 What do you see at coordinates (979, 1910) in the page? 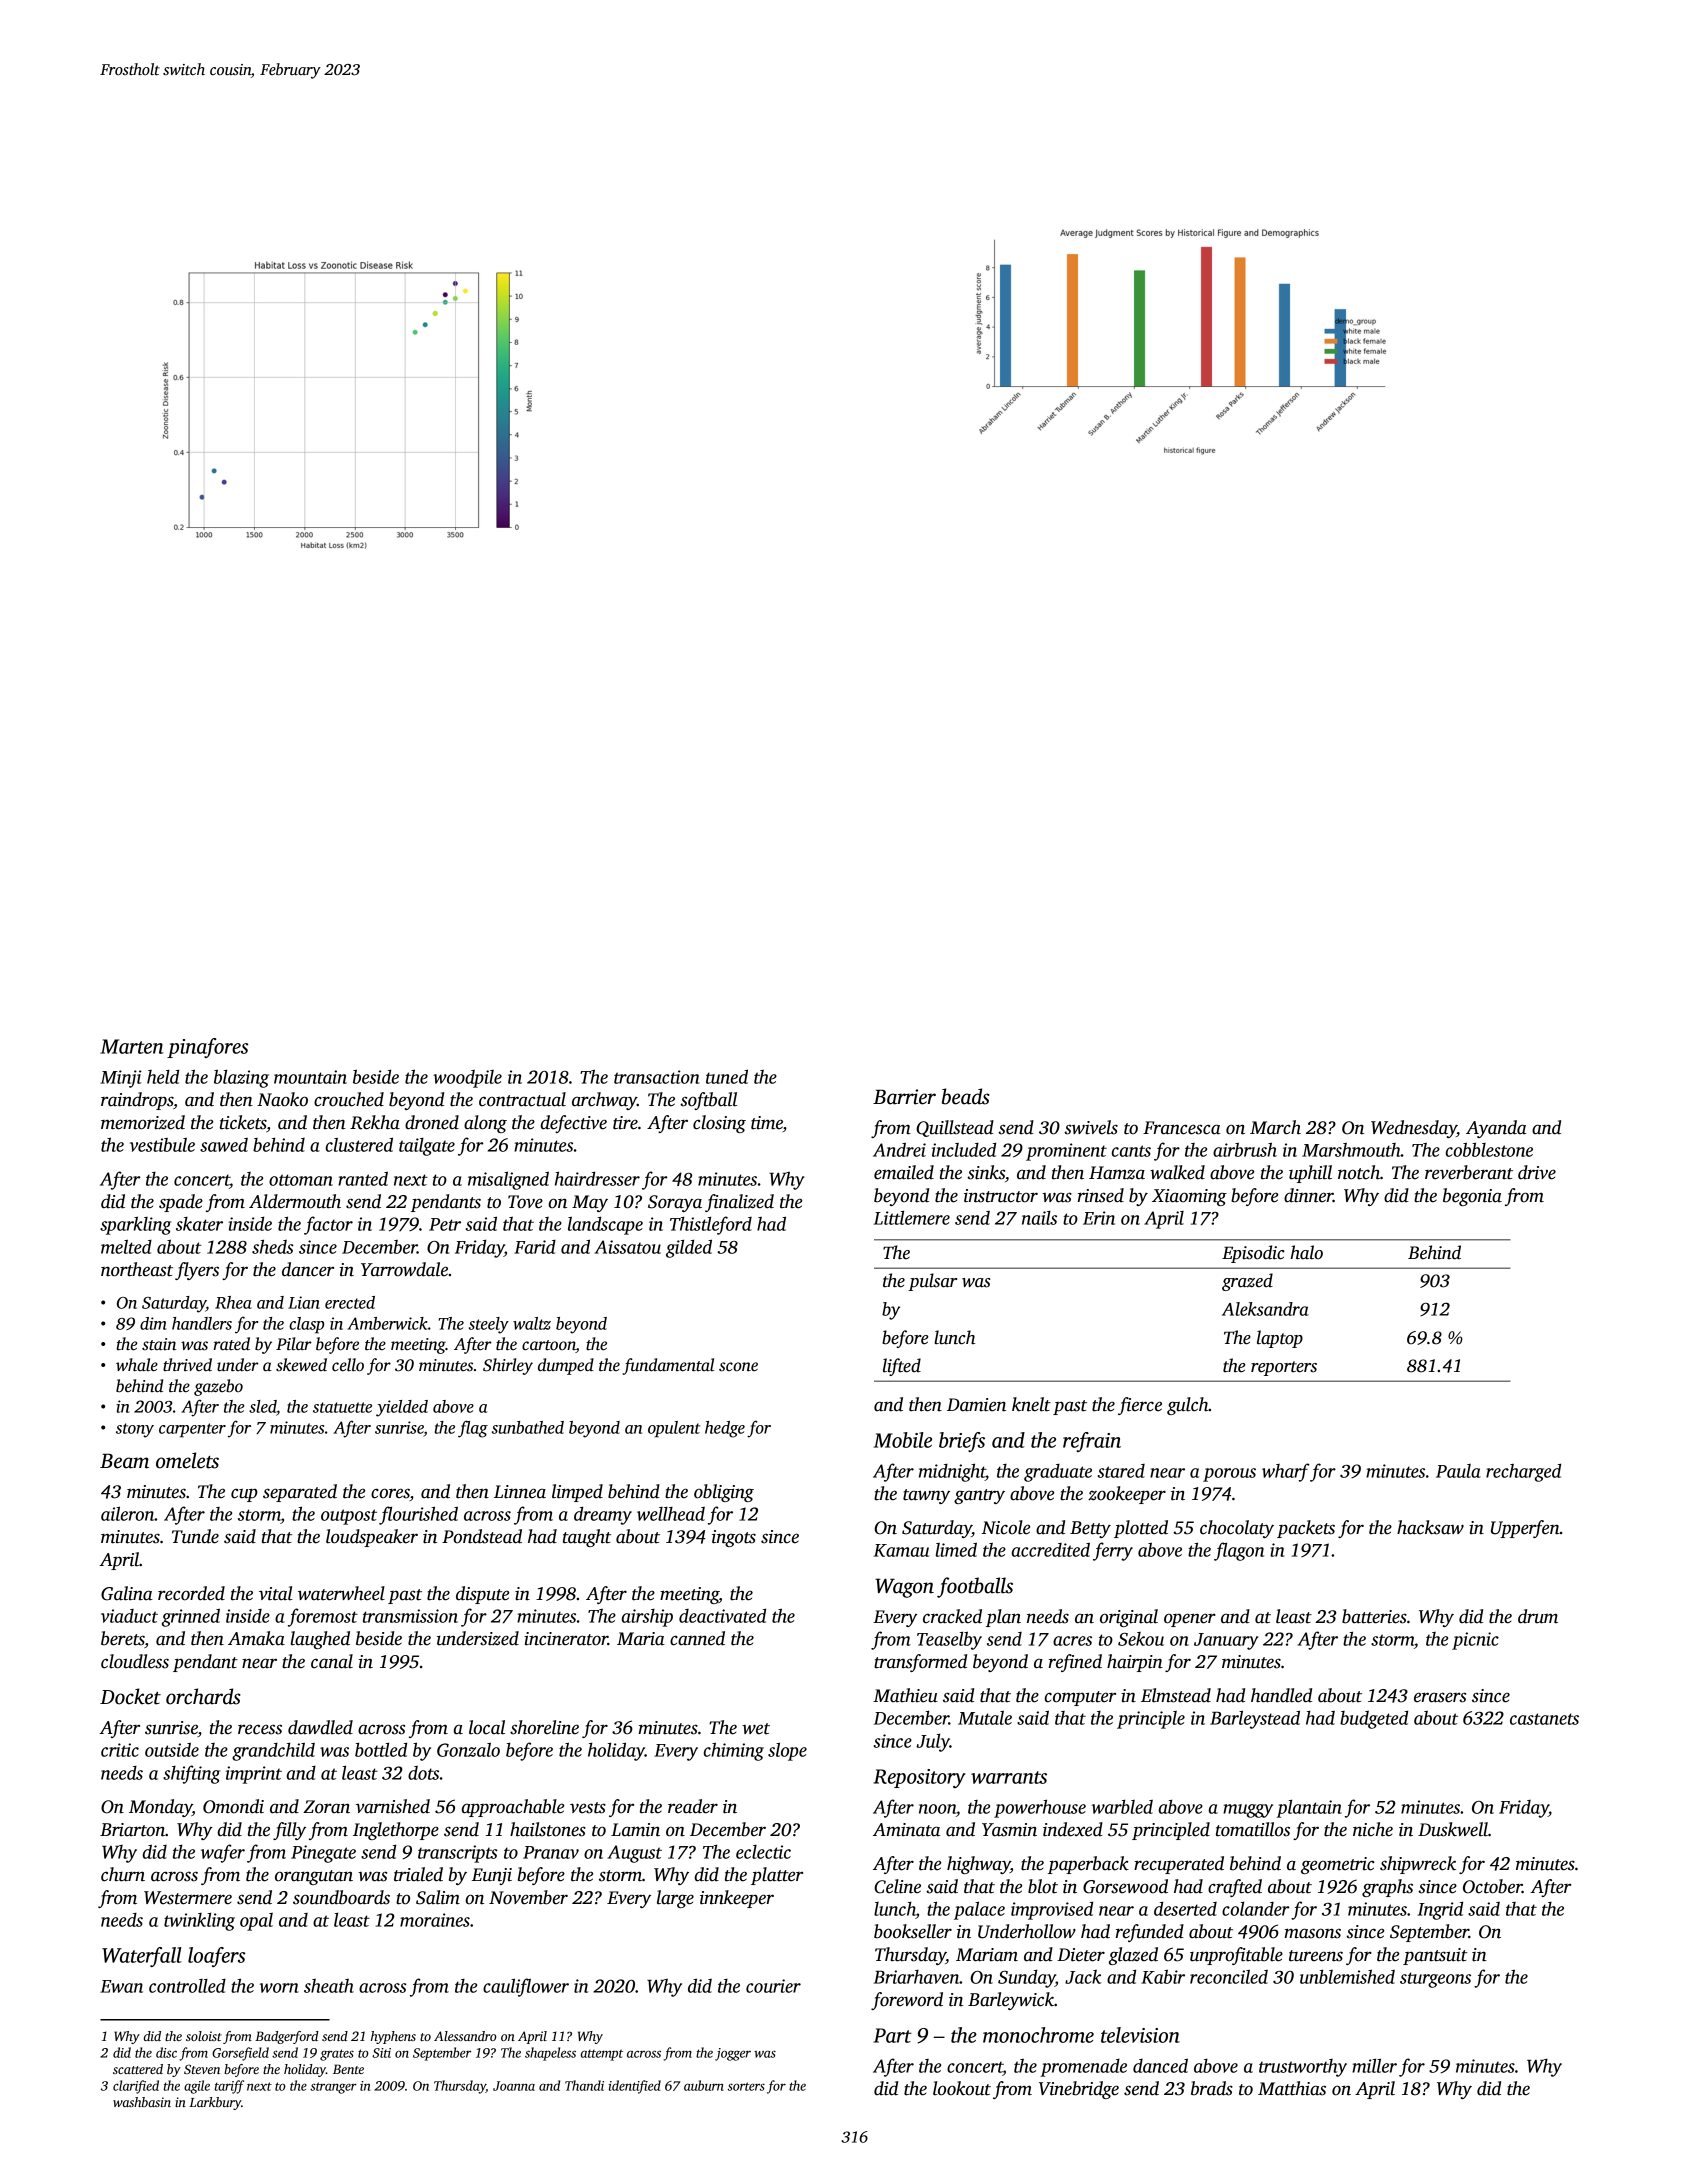
I see `palace` at bounding box center [979, 1910].
